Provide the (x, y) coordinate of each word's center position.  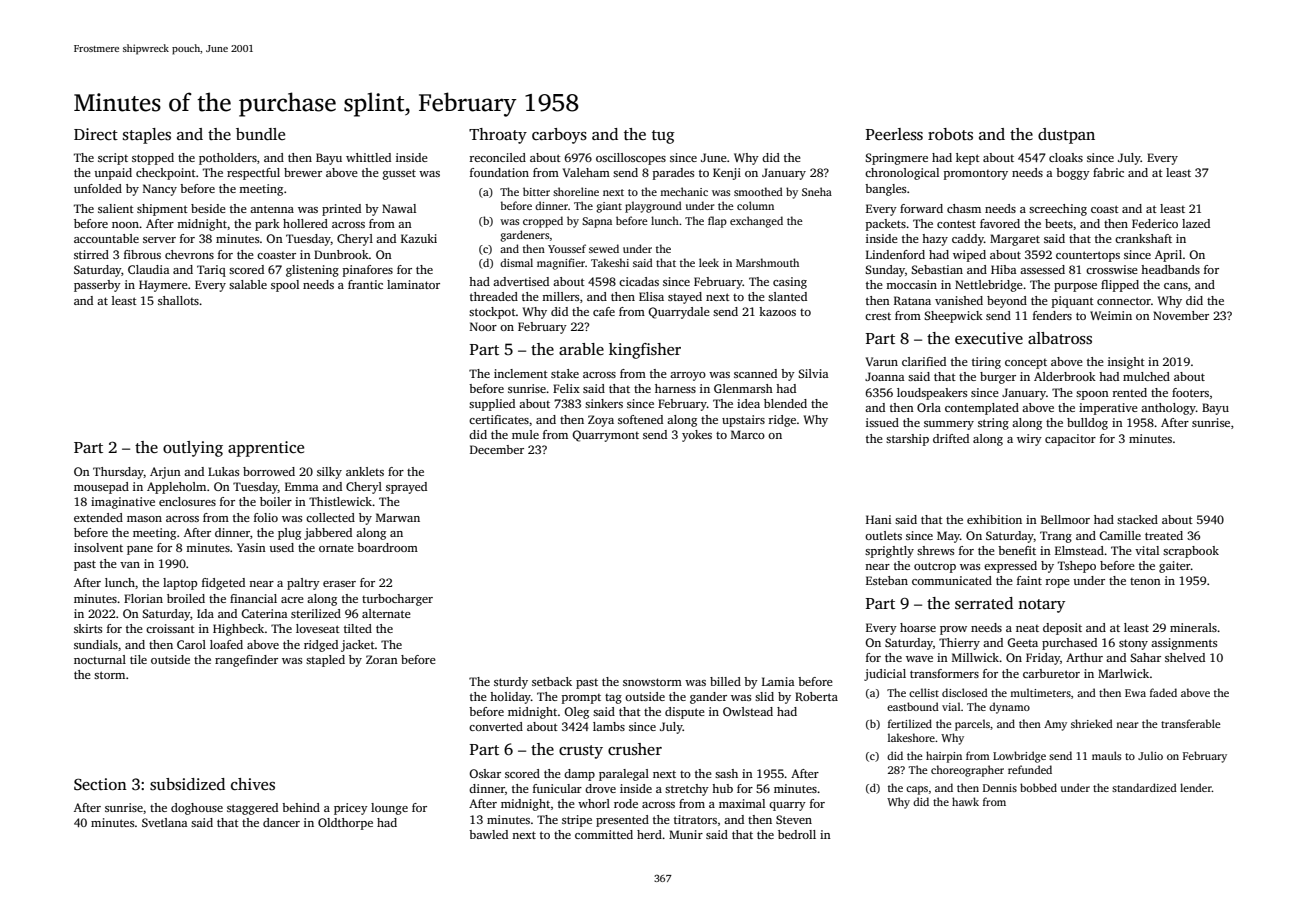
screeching (1058, 210)
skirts (88, 628)
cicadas (639, 281)
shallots (178, 300)
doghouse (197, 809)
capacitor (1070, 440)
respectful (253, 174)
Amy (1055, 725)
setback (552, 681)
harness (675, 388)
